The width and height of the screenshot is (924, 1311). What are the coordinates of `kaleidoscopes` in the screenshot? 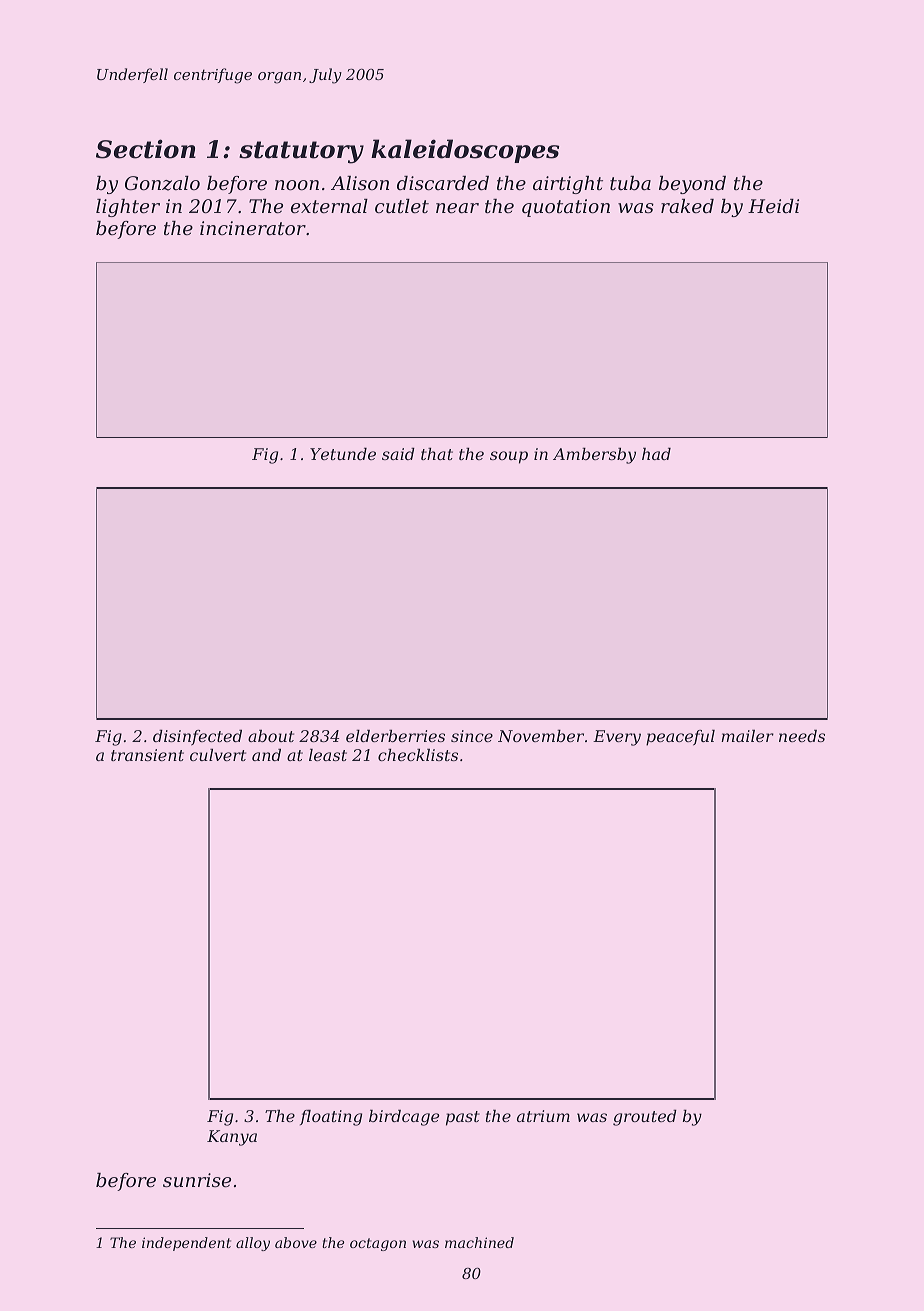 It's located at (465, 151).
